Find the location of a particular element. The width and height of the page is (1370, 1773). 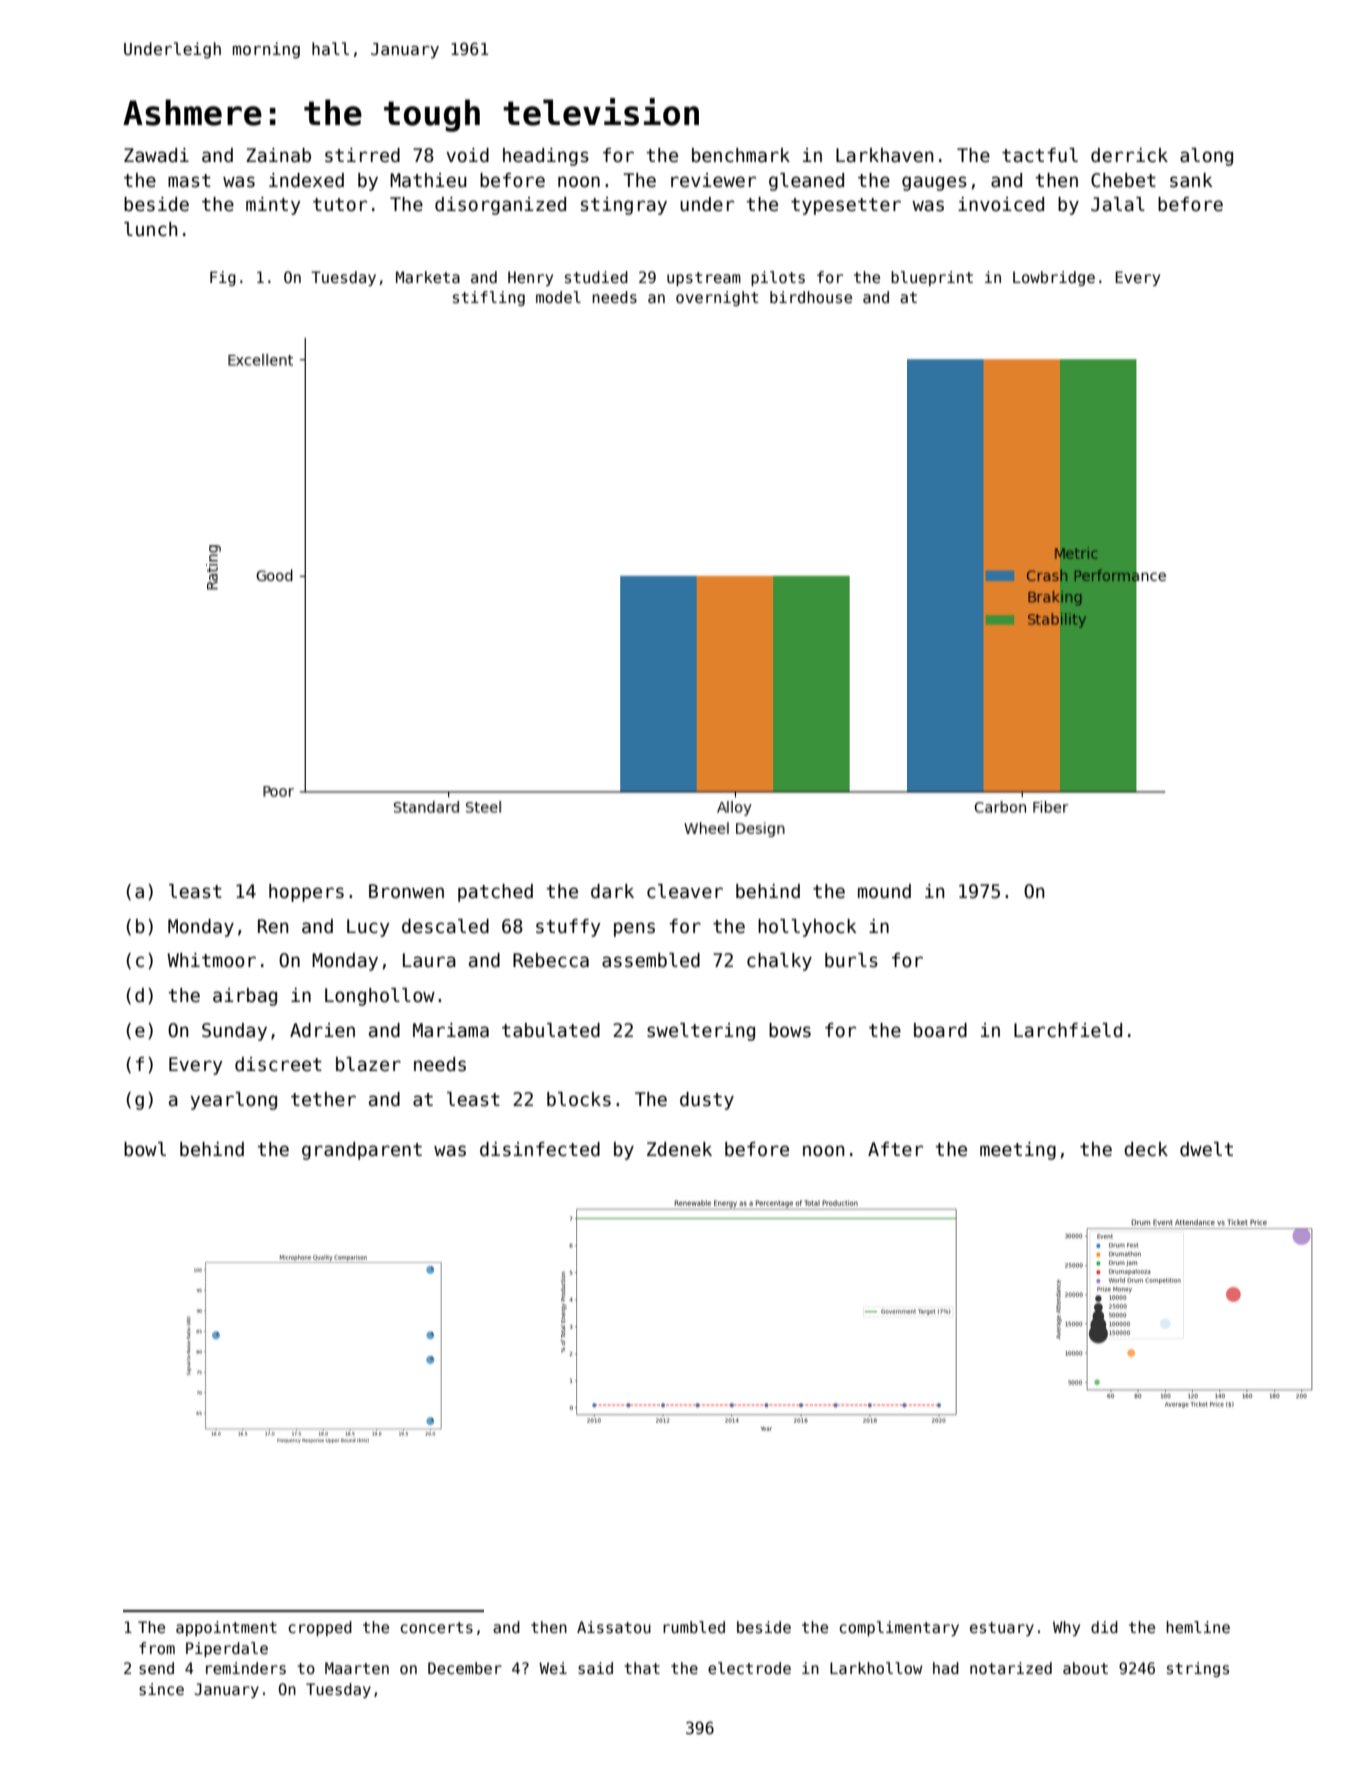

Zawadi is located at coordinates (156, 155).
